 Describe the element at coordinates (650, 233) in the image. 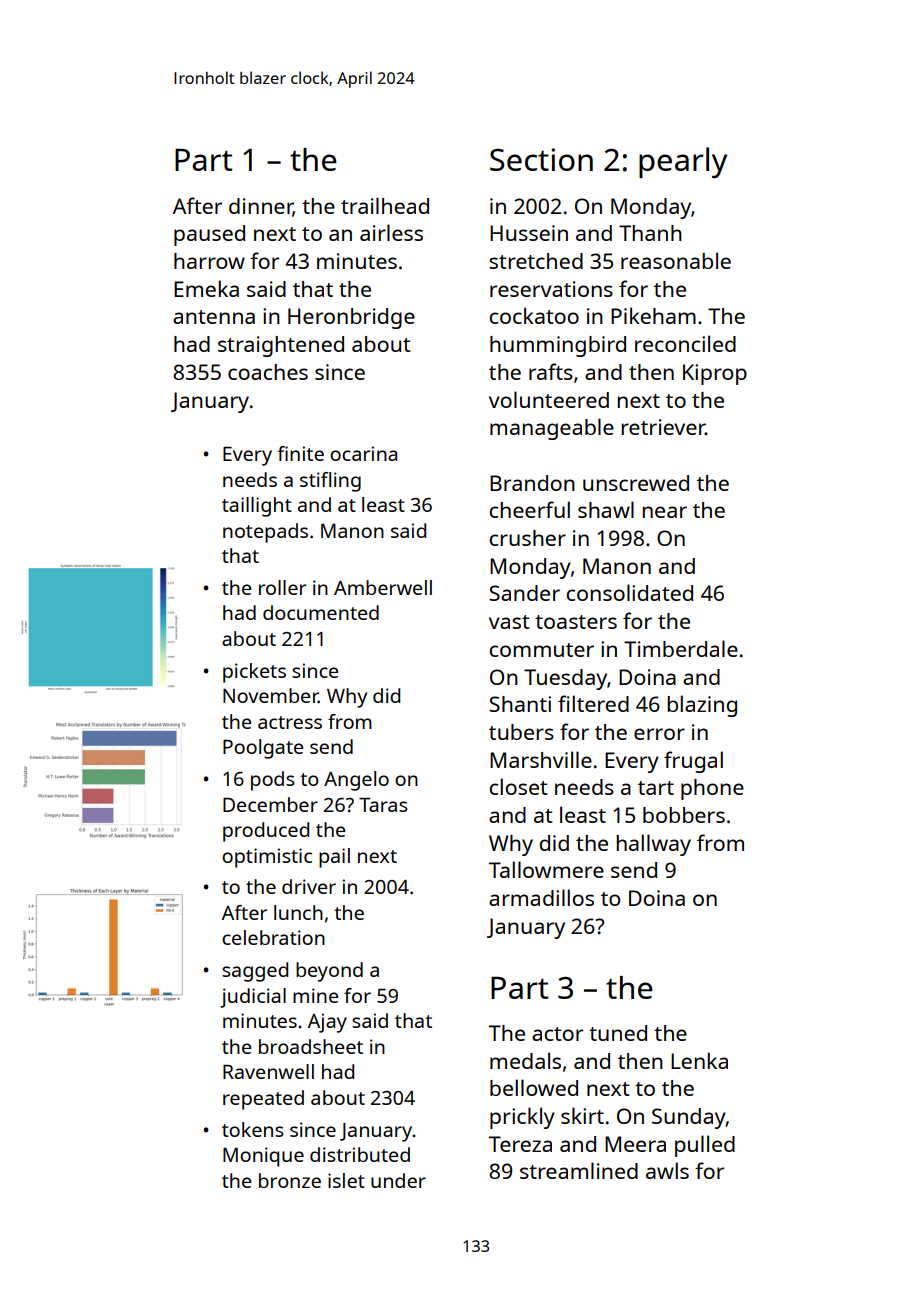

I see `Thanh` at that location.
